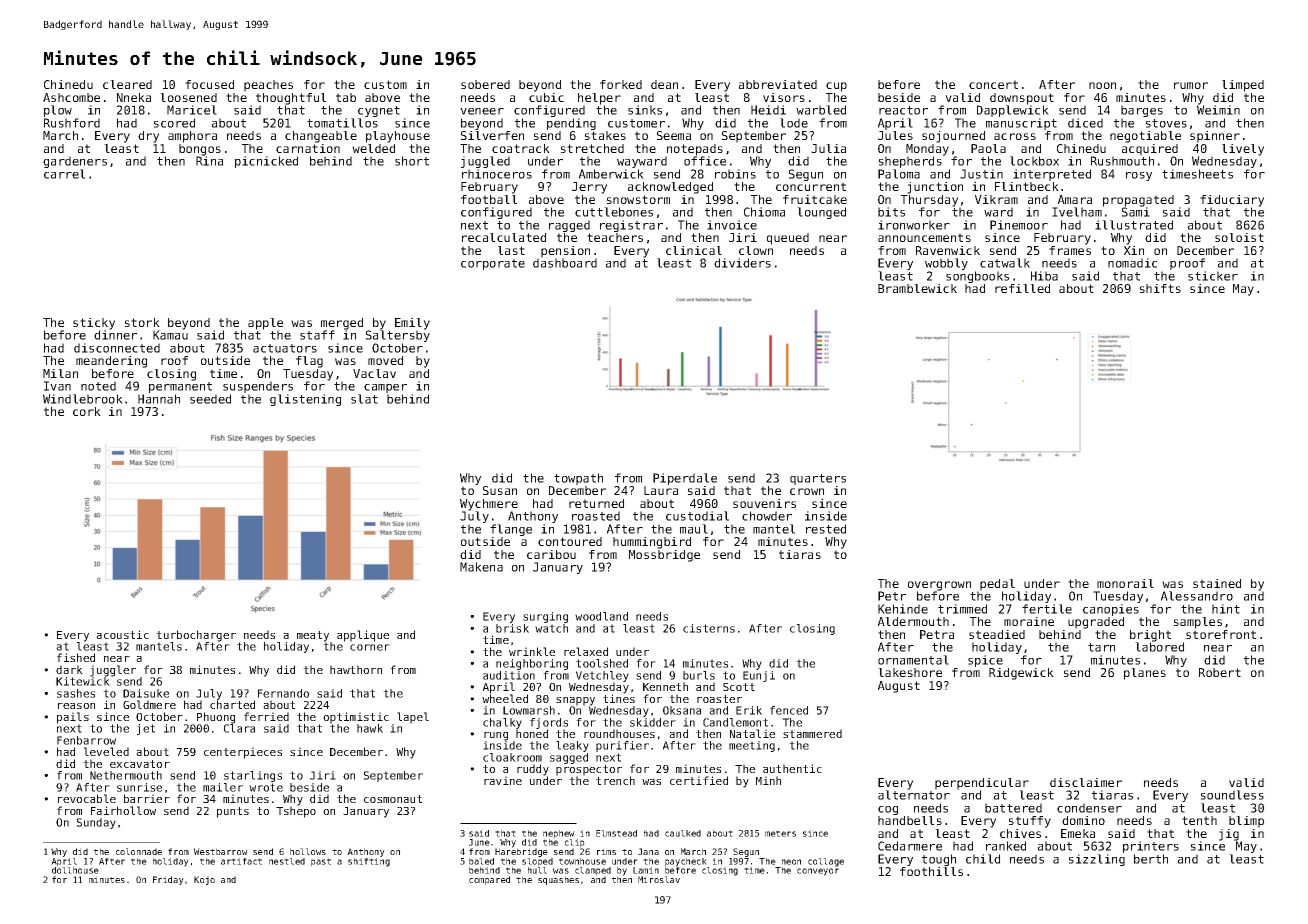 The width and height of the document is (1308, 924). I want to click on audition, so click(509, 675).
